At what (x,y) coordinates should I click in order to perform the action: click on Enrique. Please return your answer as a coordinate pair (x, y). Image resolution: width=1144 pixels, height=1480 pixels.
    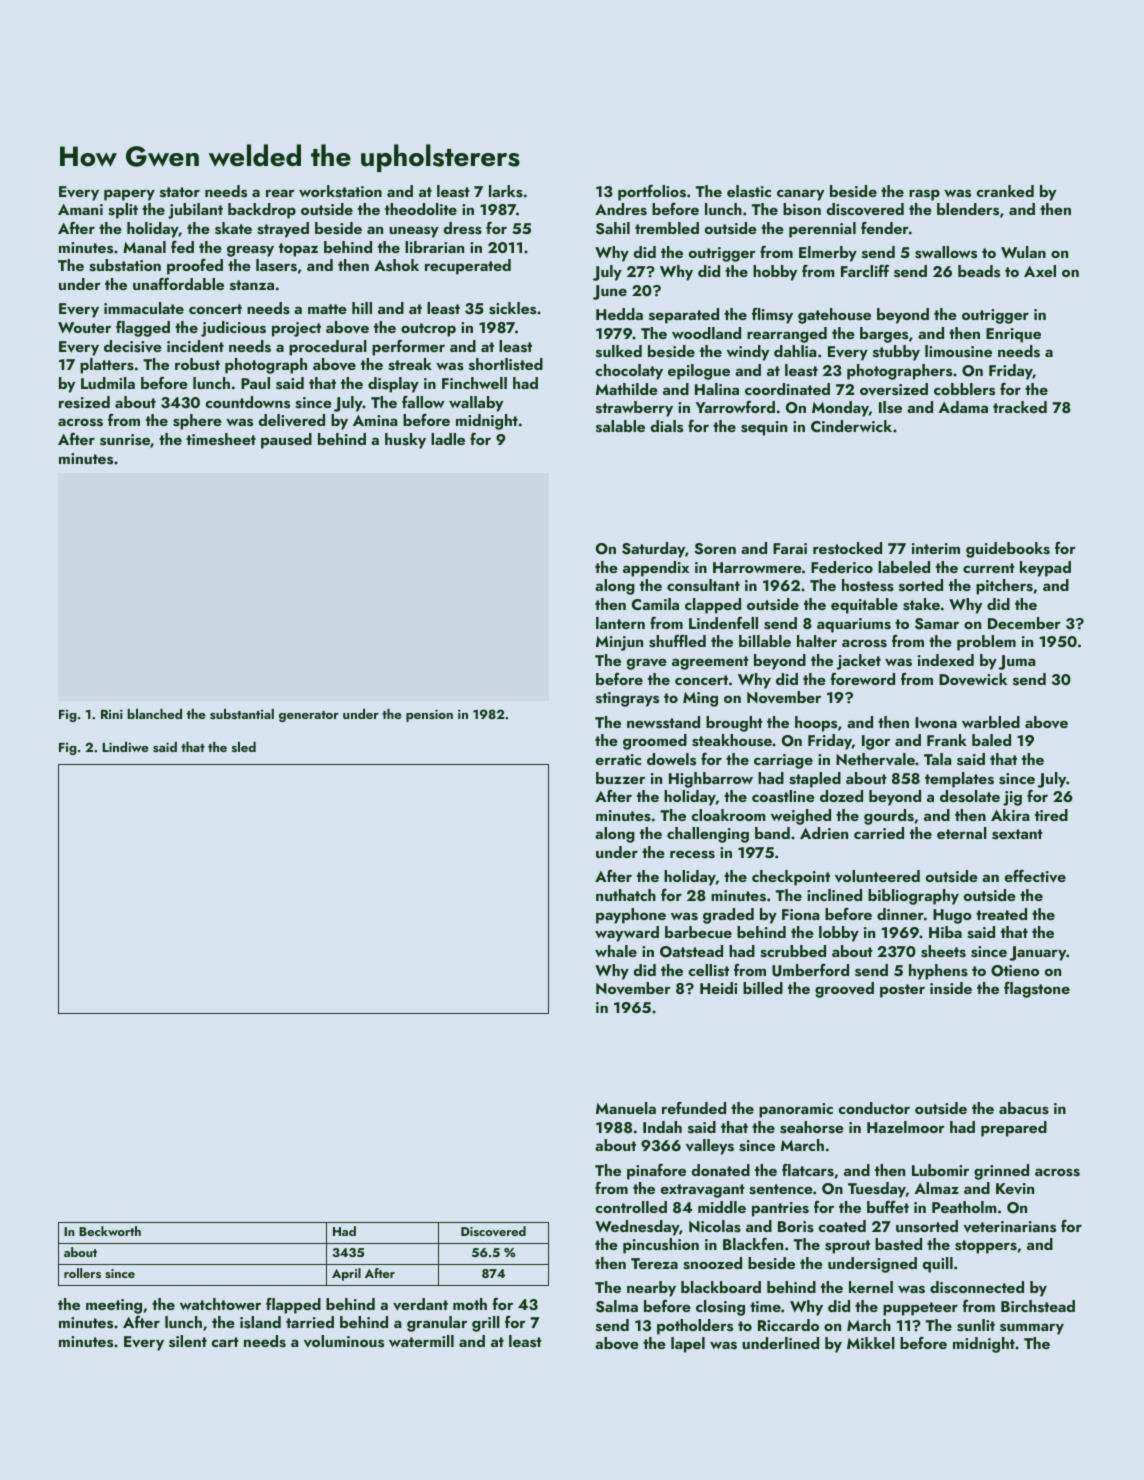
    Looking at the image, I should click on (1013, 335).
